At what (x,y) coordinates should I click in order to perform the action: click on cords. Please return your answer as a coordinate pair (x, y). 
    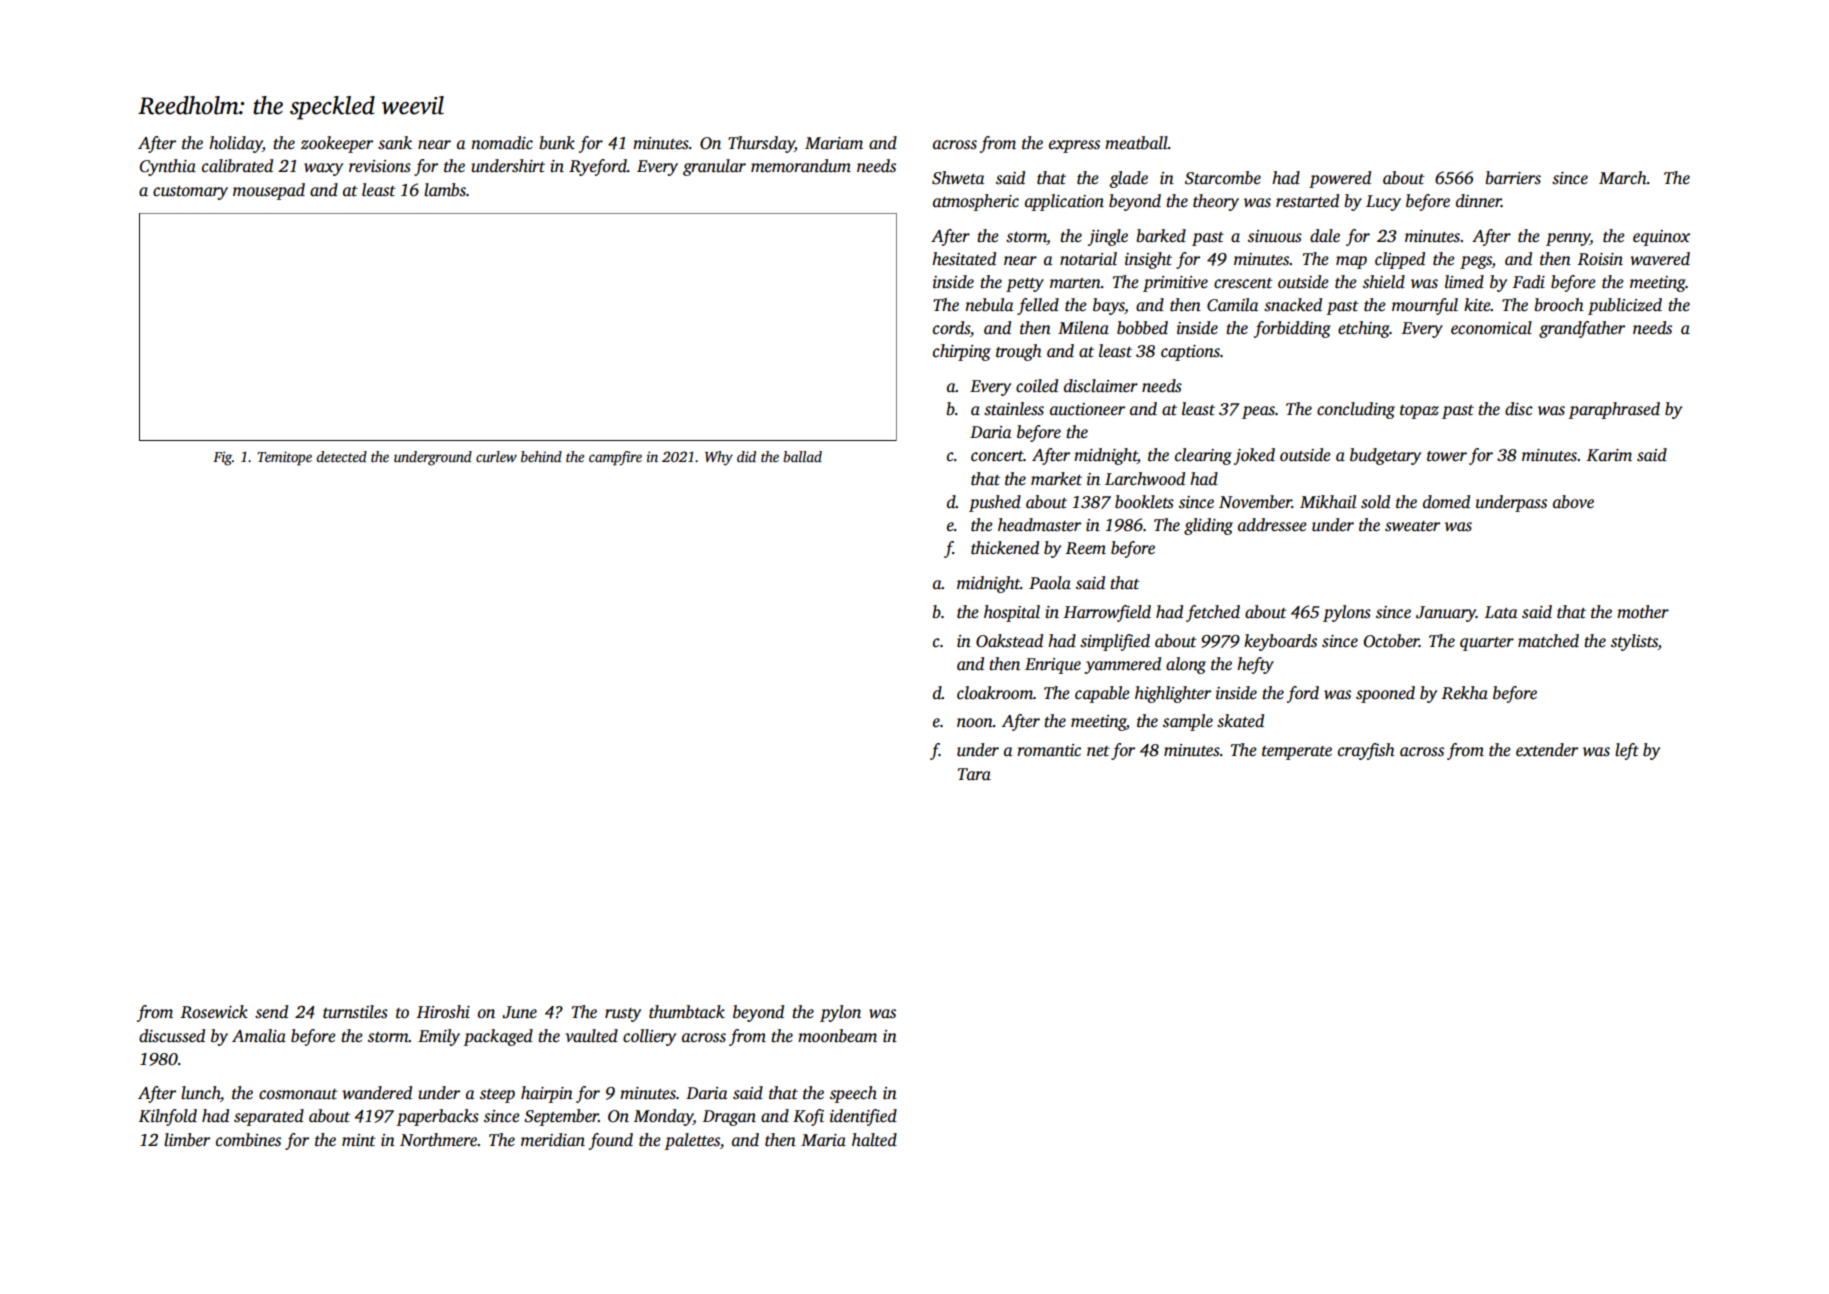
    Looking at the image, I should click on (951, 328).
